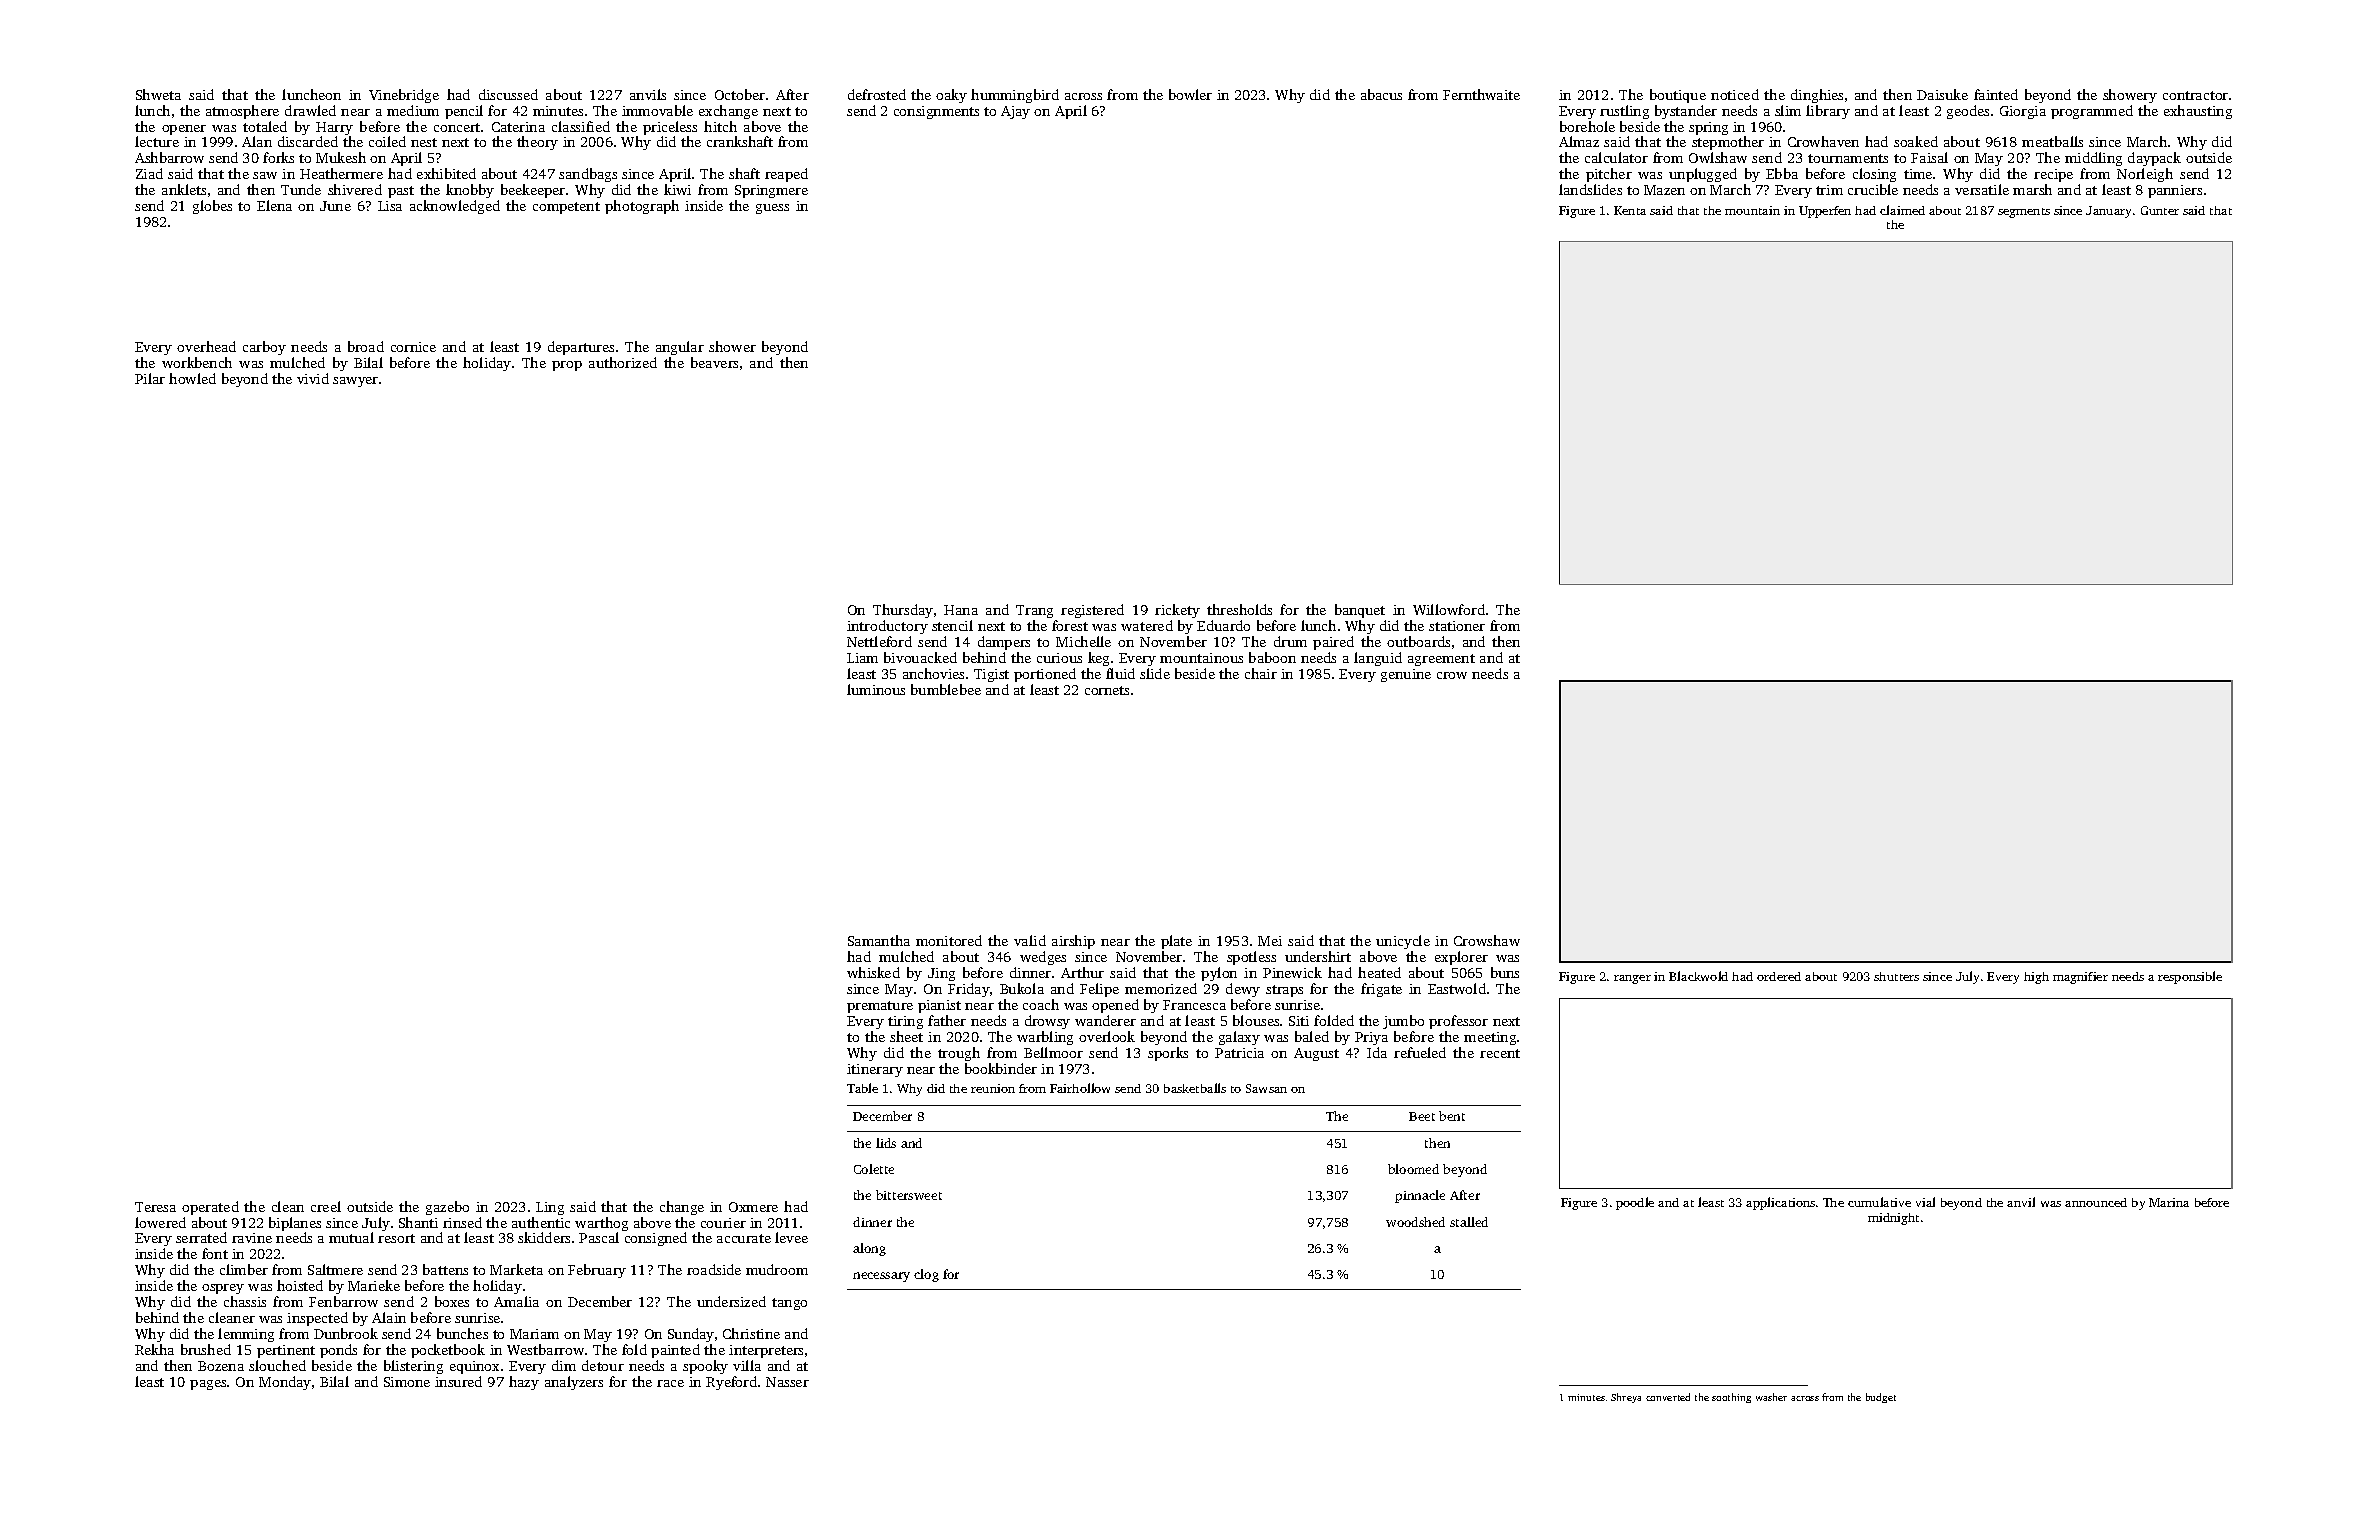 The image size is (2368, 1533). What do you see at coordinates (1881, 1398) in the screenshot?
I see `budget` at bounding box center [1881, 1398].
